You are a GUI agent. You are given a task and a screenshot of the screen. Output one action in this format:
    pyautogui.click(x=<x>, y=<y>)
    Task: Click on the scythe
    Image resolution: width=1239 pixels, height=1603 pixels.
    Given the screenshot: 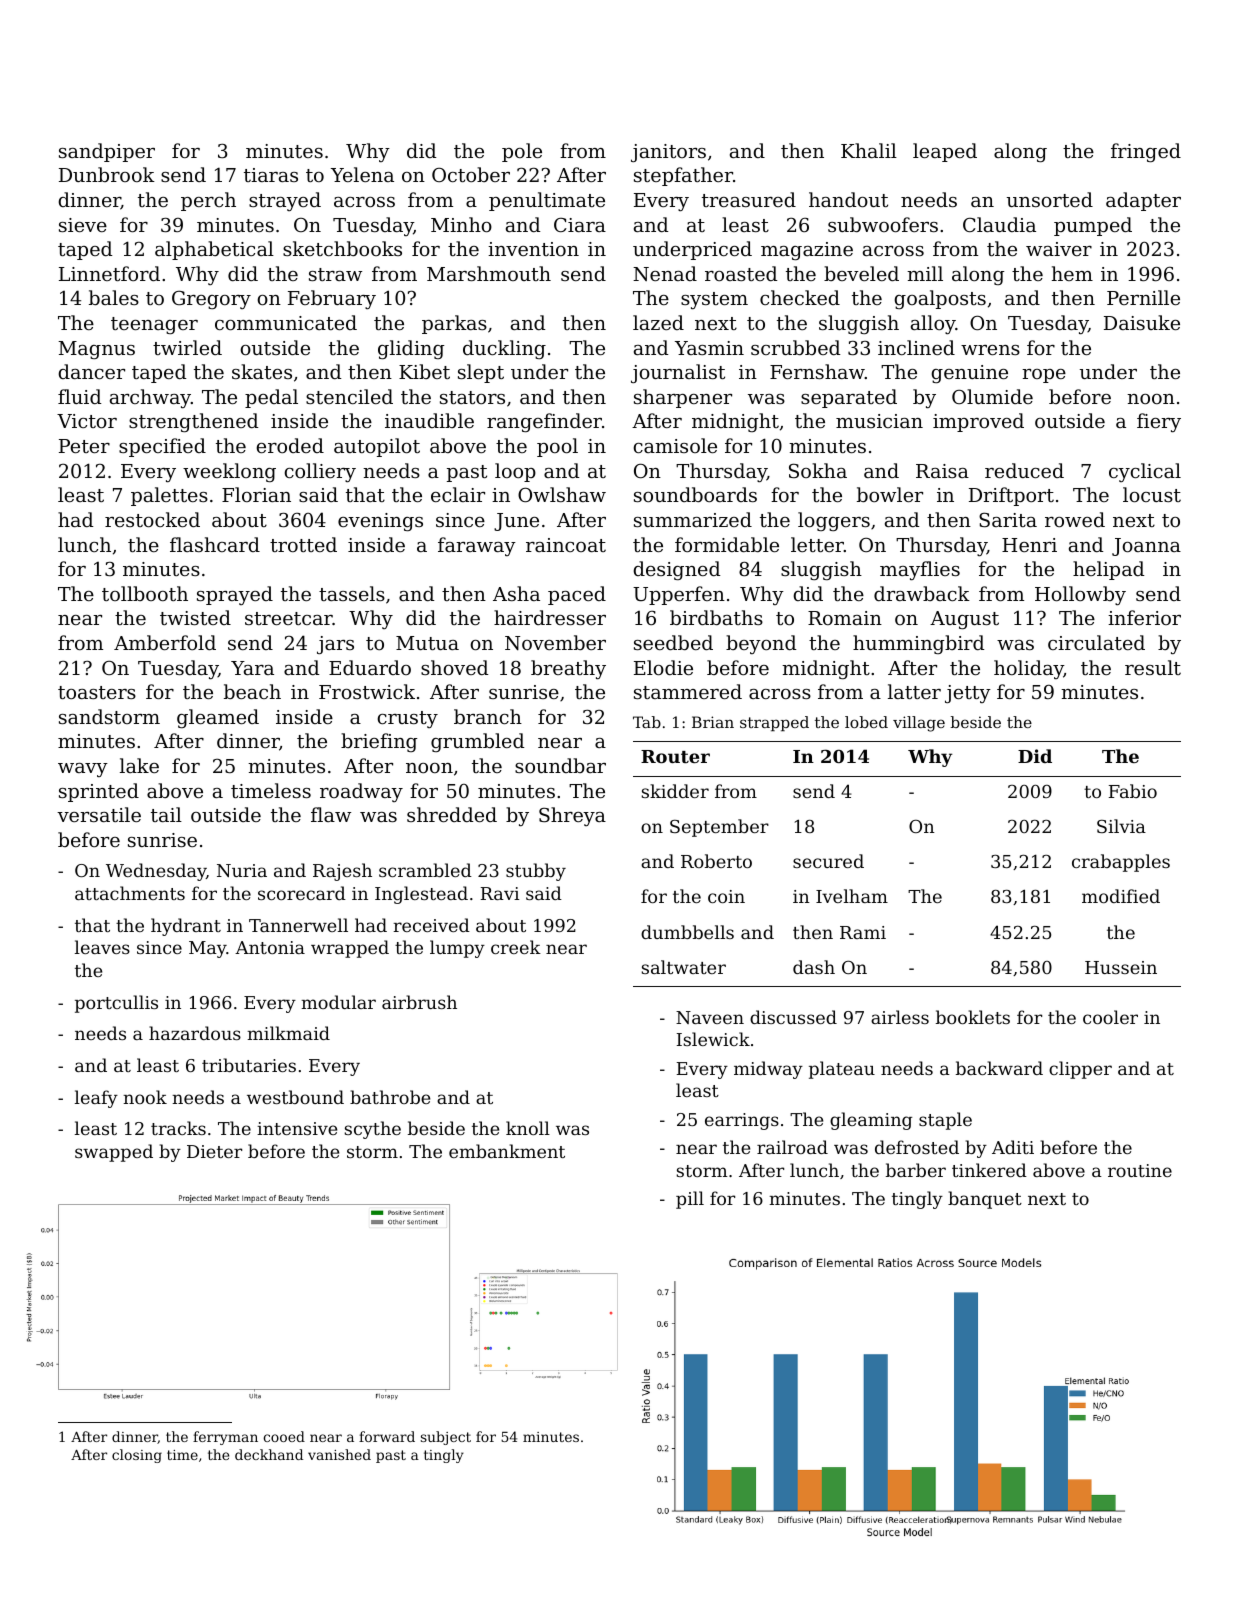 What is the action you would take?
    pyautogui.click(x=372, y=1130)
